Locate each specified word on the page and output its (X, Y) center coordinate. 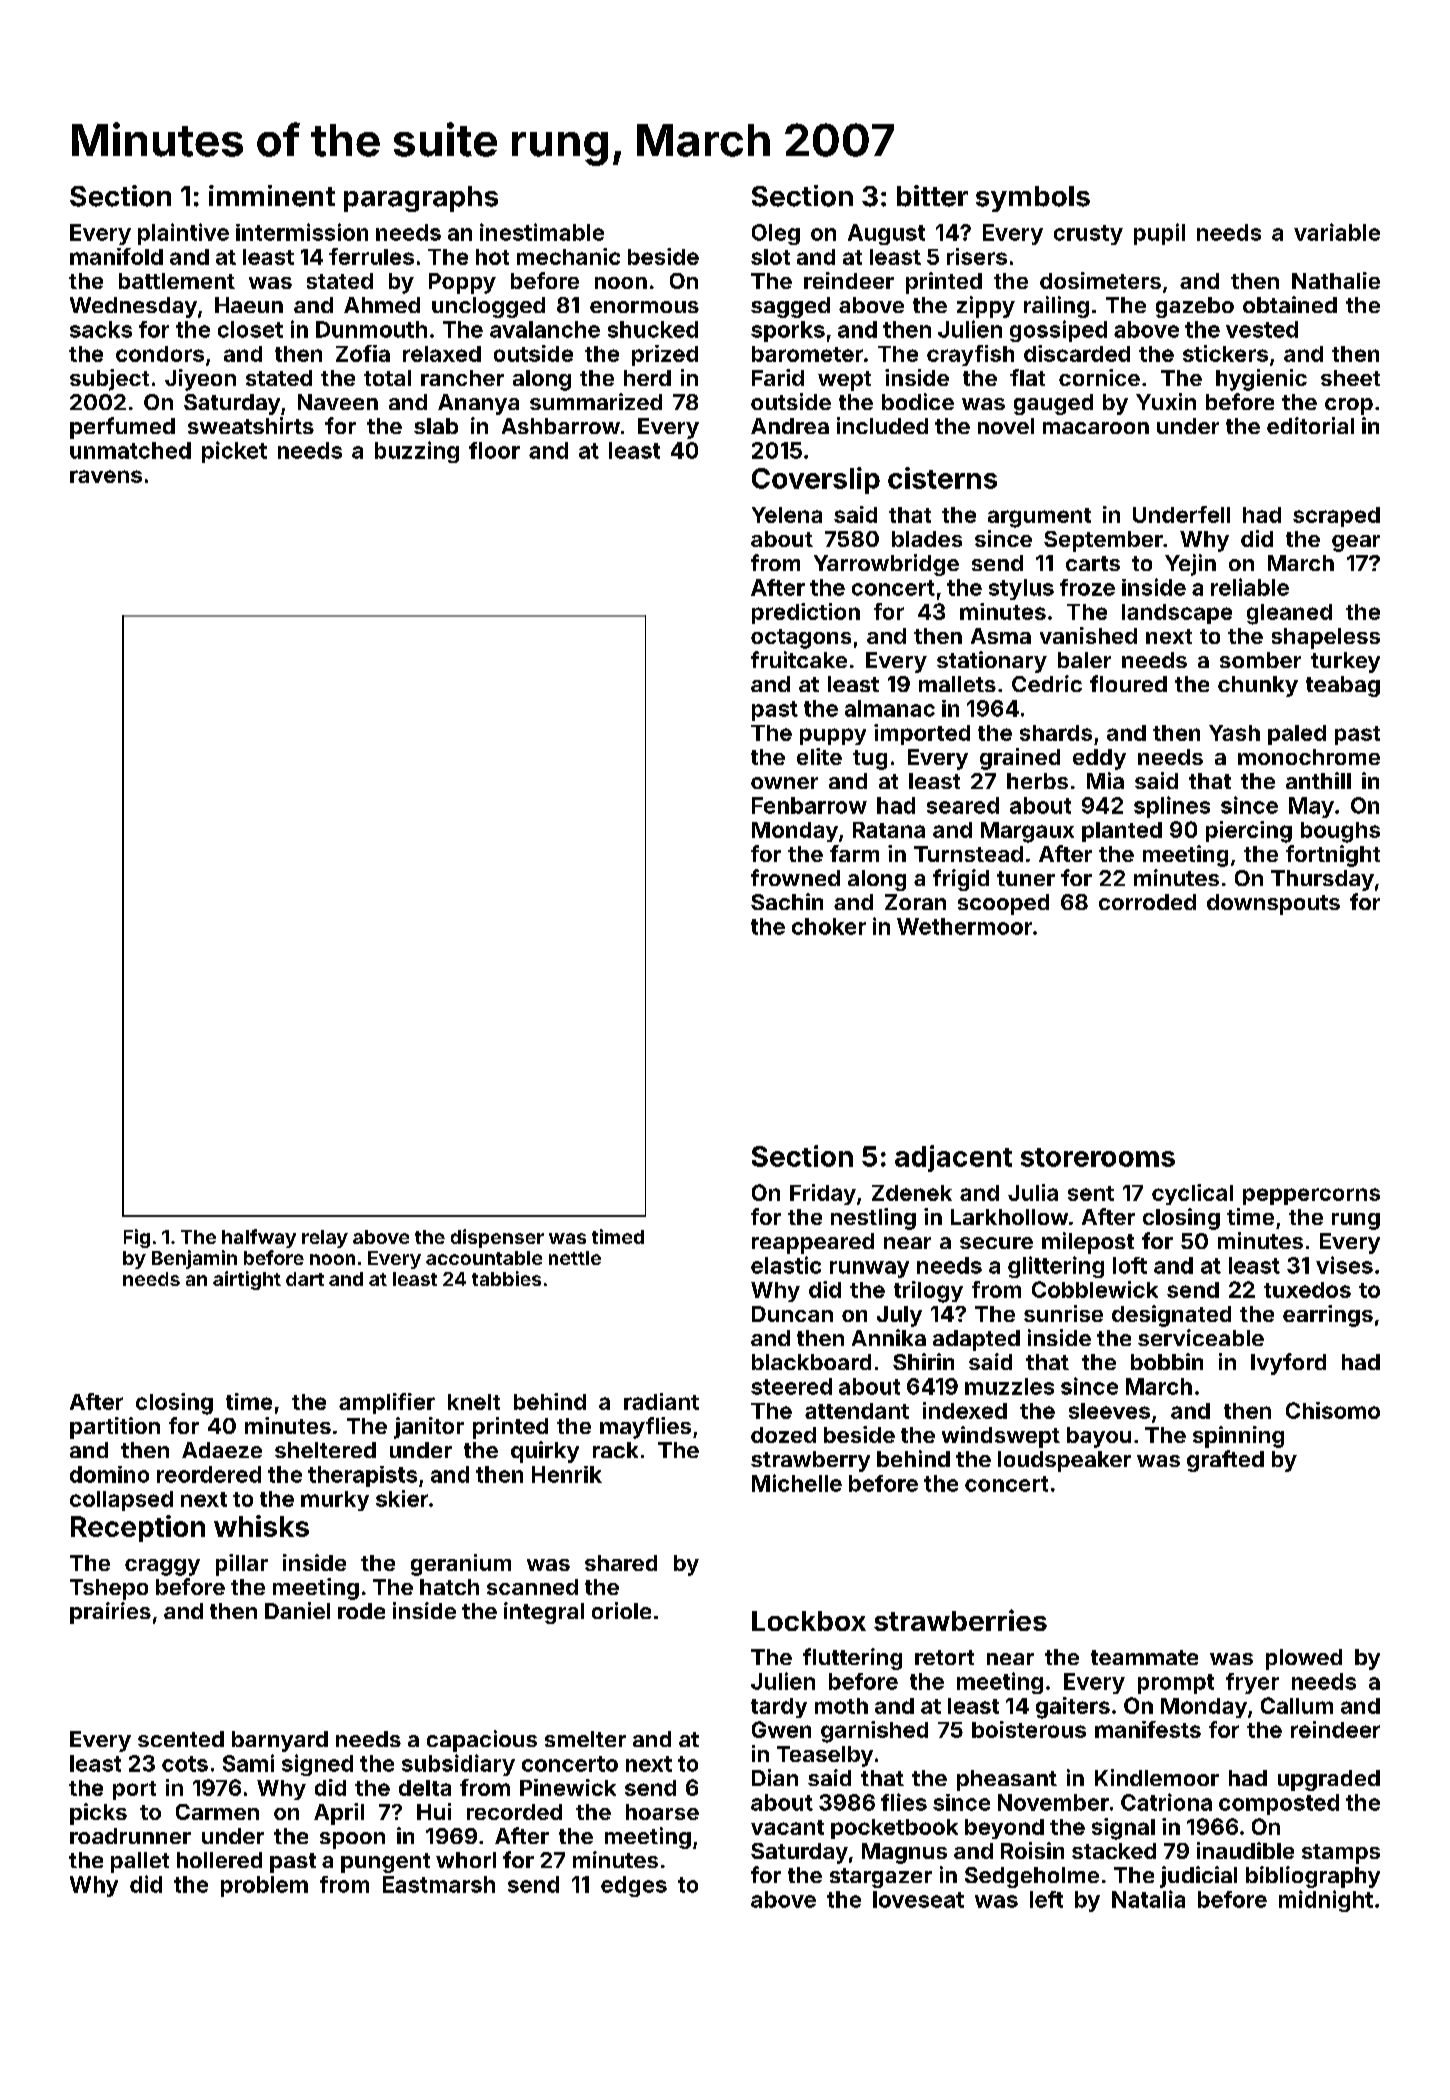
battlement (177, 281)
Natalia (1148, 1899)
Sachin (787, 901)
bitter (932, 196)
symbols (1033, 199)
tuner (1026, 878)
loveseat (918, 1899)
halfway (259, 1238)
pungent (385, 1863)
